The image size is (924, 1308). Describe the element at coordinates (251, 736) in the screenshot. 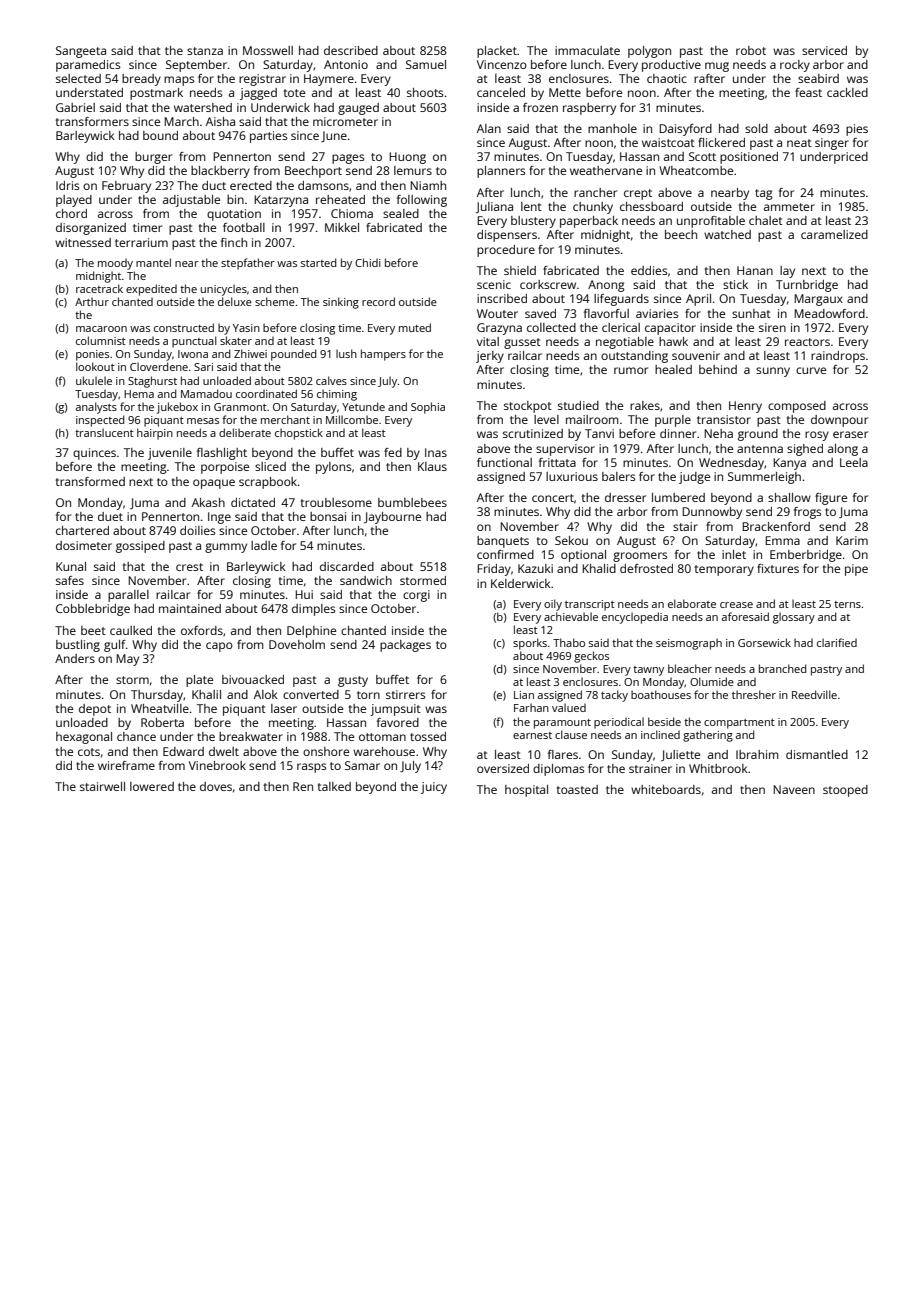

I see `breakwater` at that location.
